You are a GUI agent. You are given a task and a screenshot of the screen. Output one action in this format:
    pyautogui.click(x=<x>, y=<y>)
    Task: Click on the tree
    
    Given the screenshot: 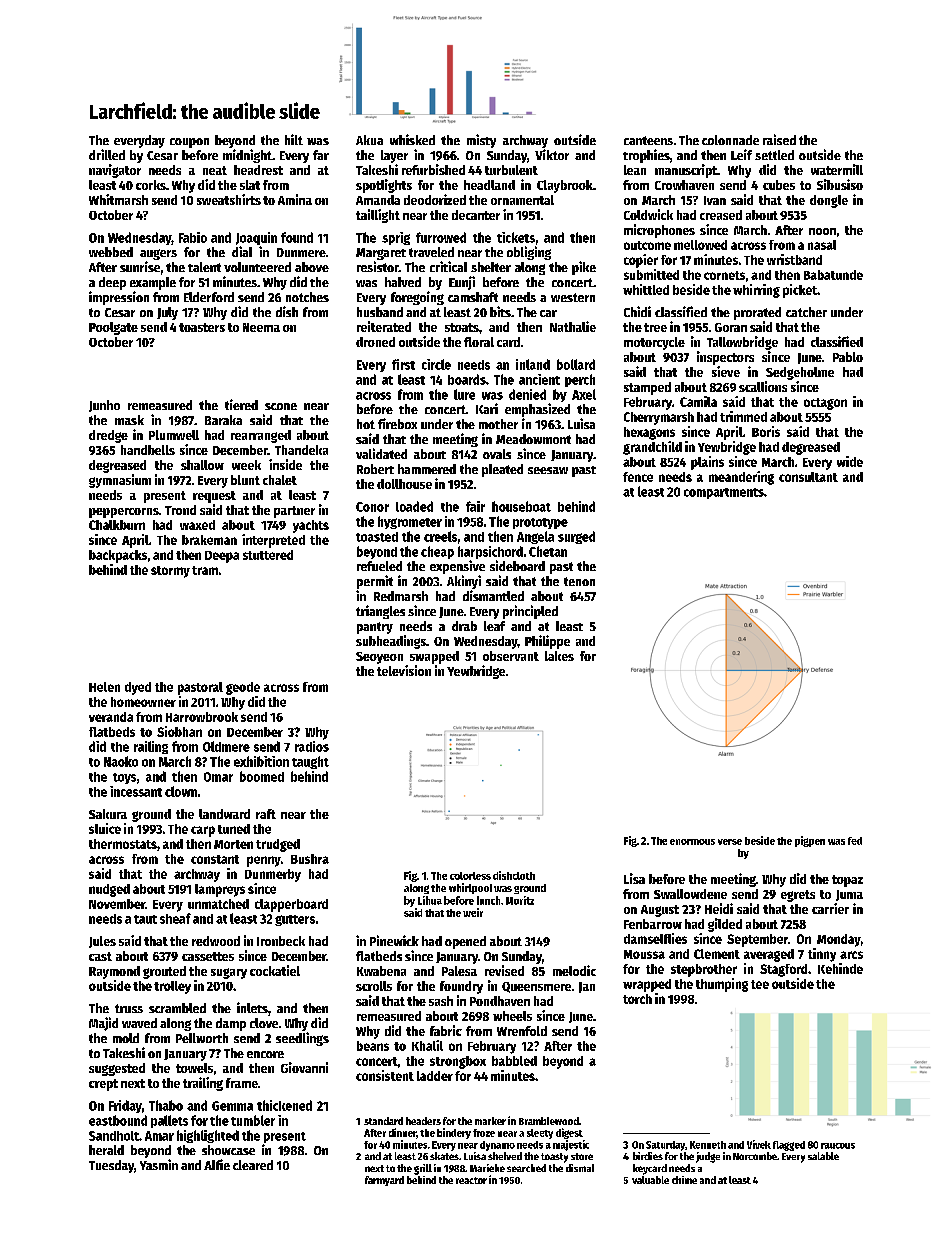 What is the action you would take?
    pyautogui.click(x=655, y=327)
